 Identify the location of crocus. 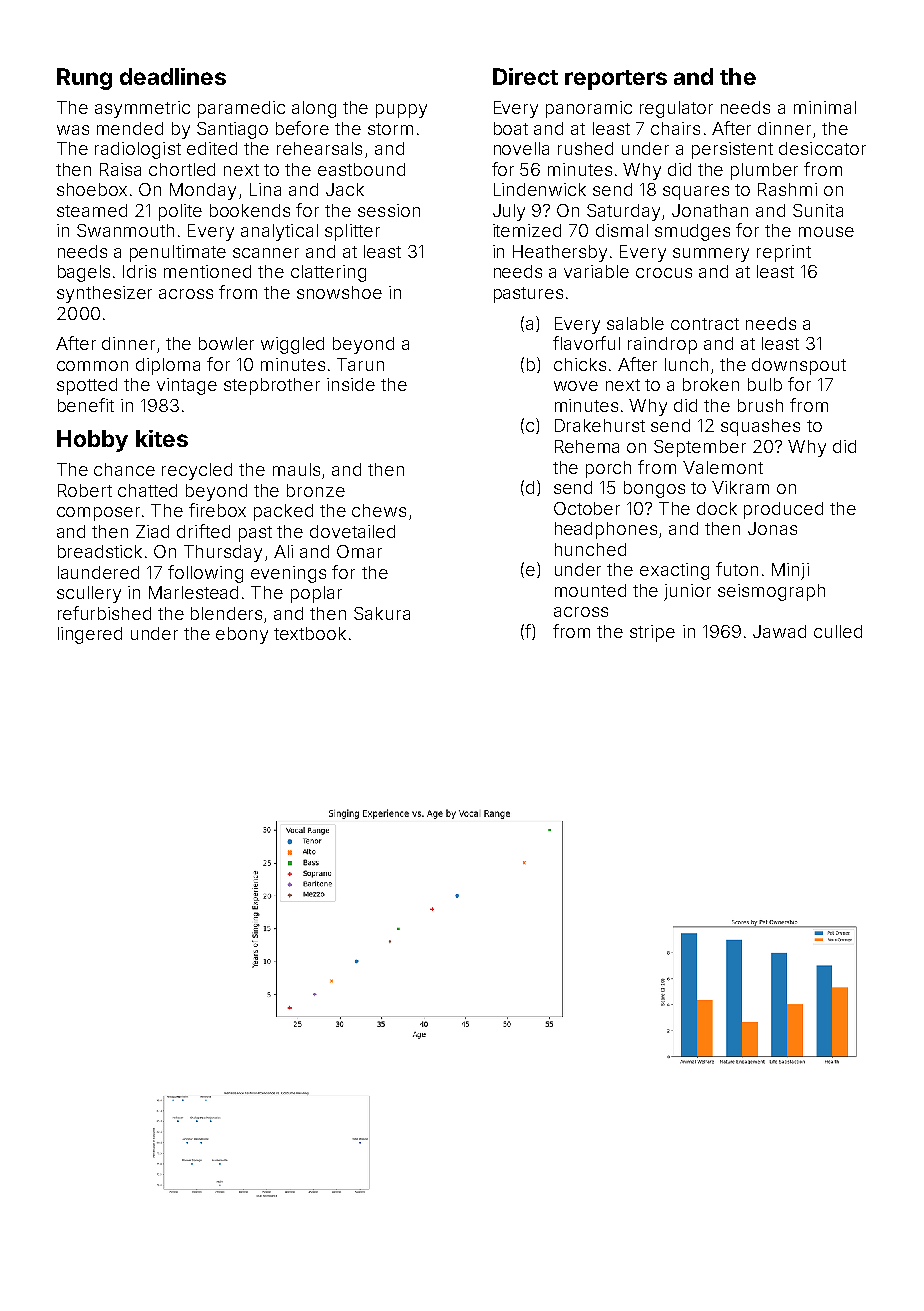
(664, 273).
